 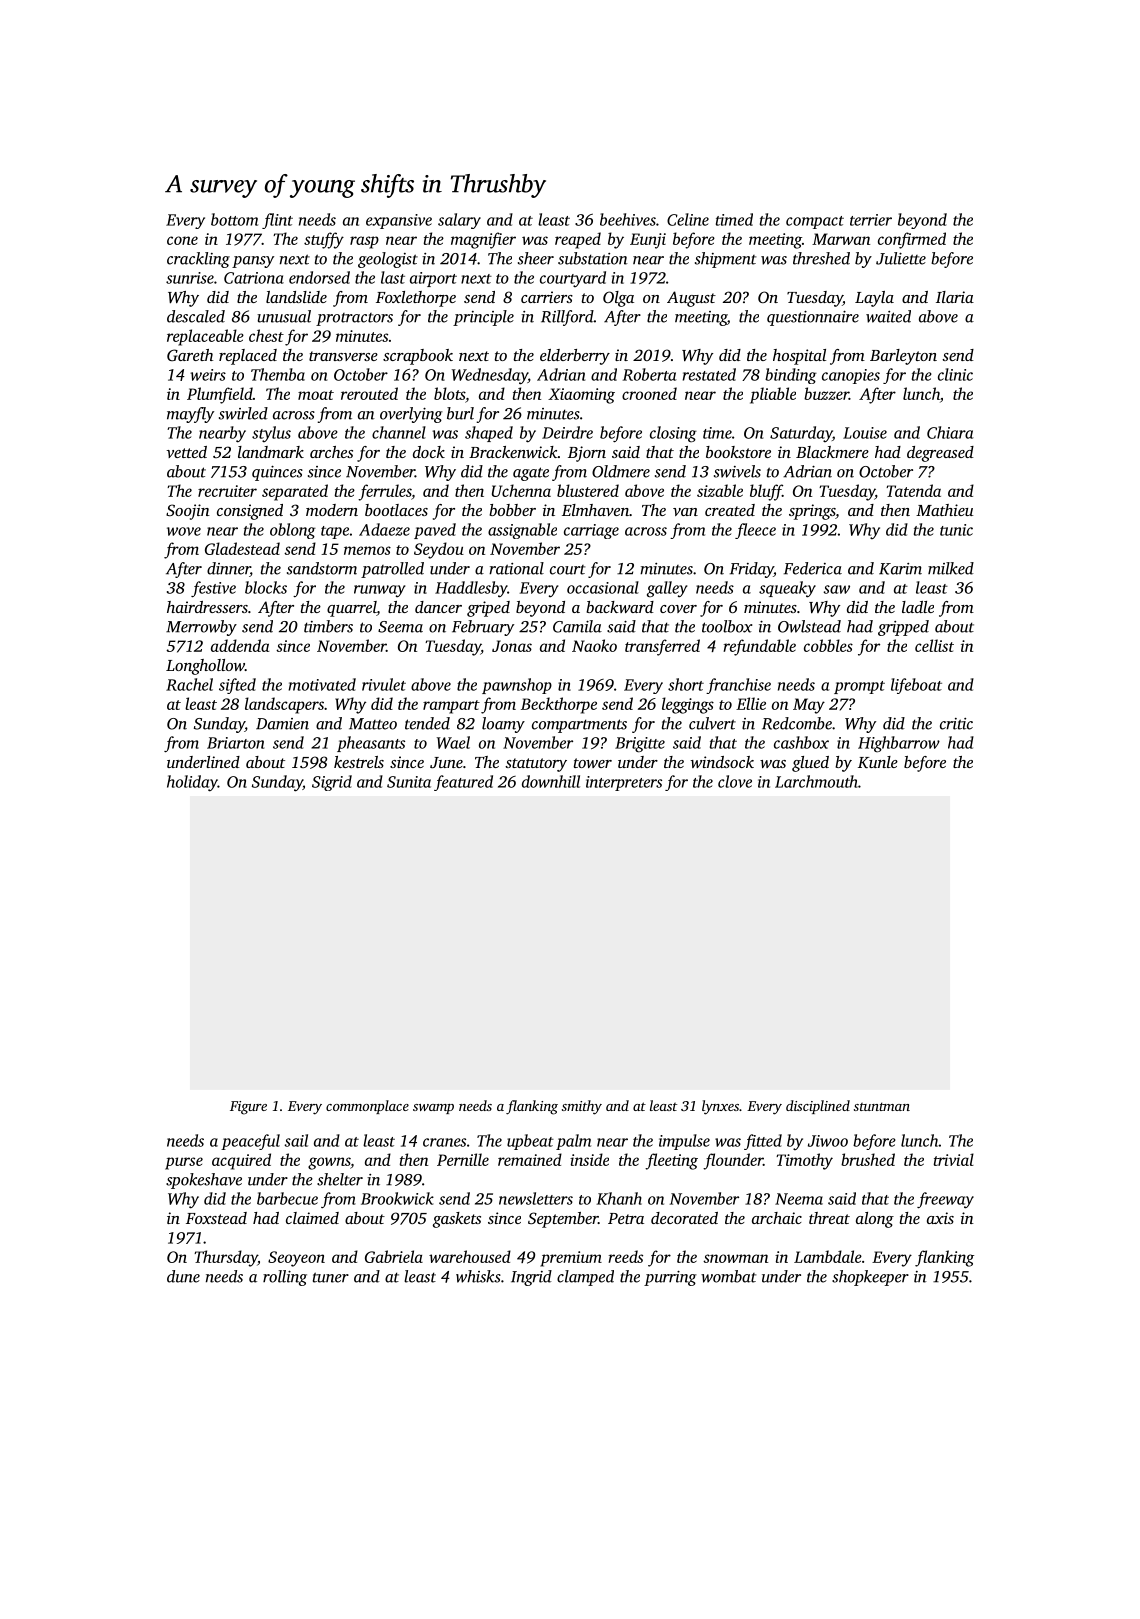 What do you see at coordinates (945, 1200) in the document?
I see `freeway` at bounding box center [945, 1200].
